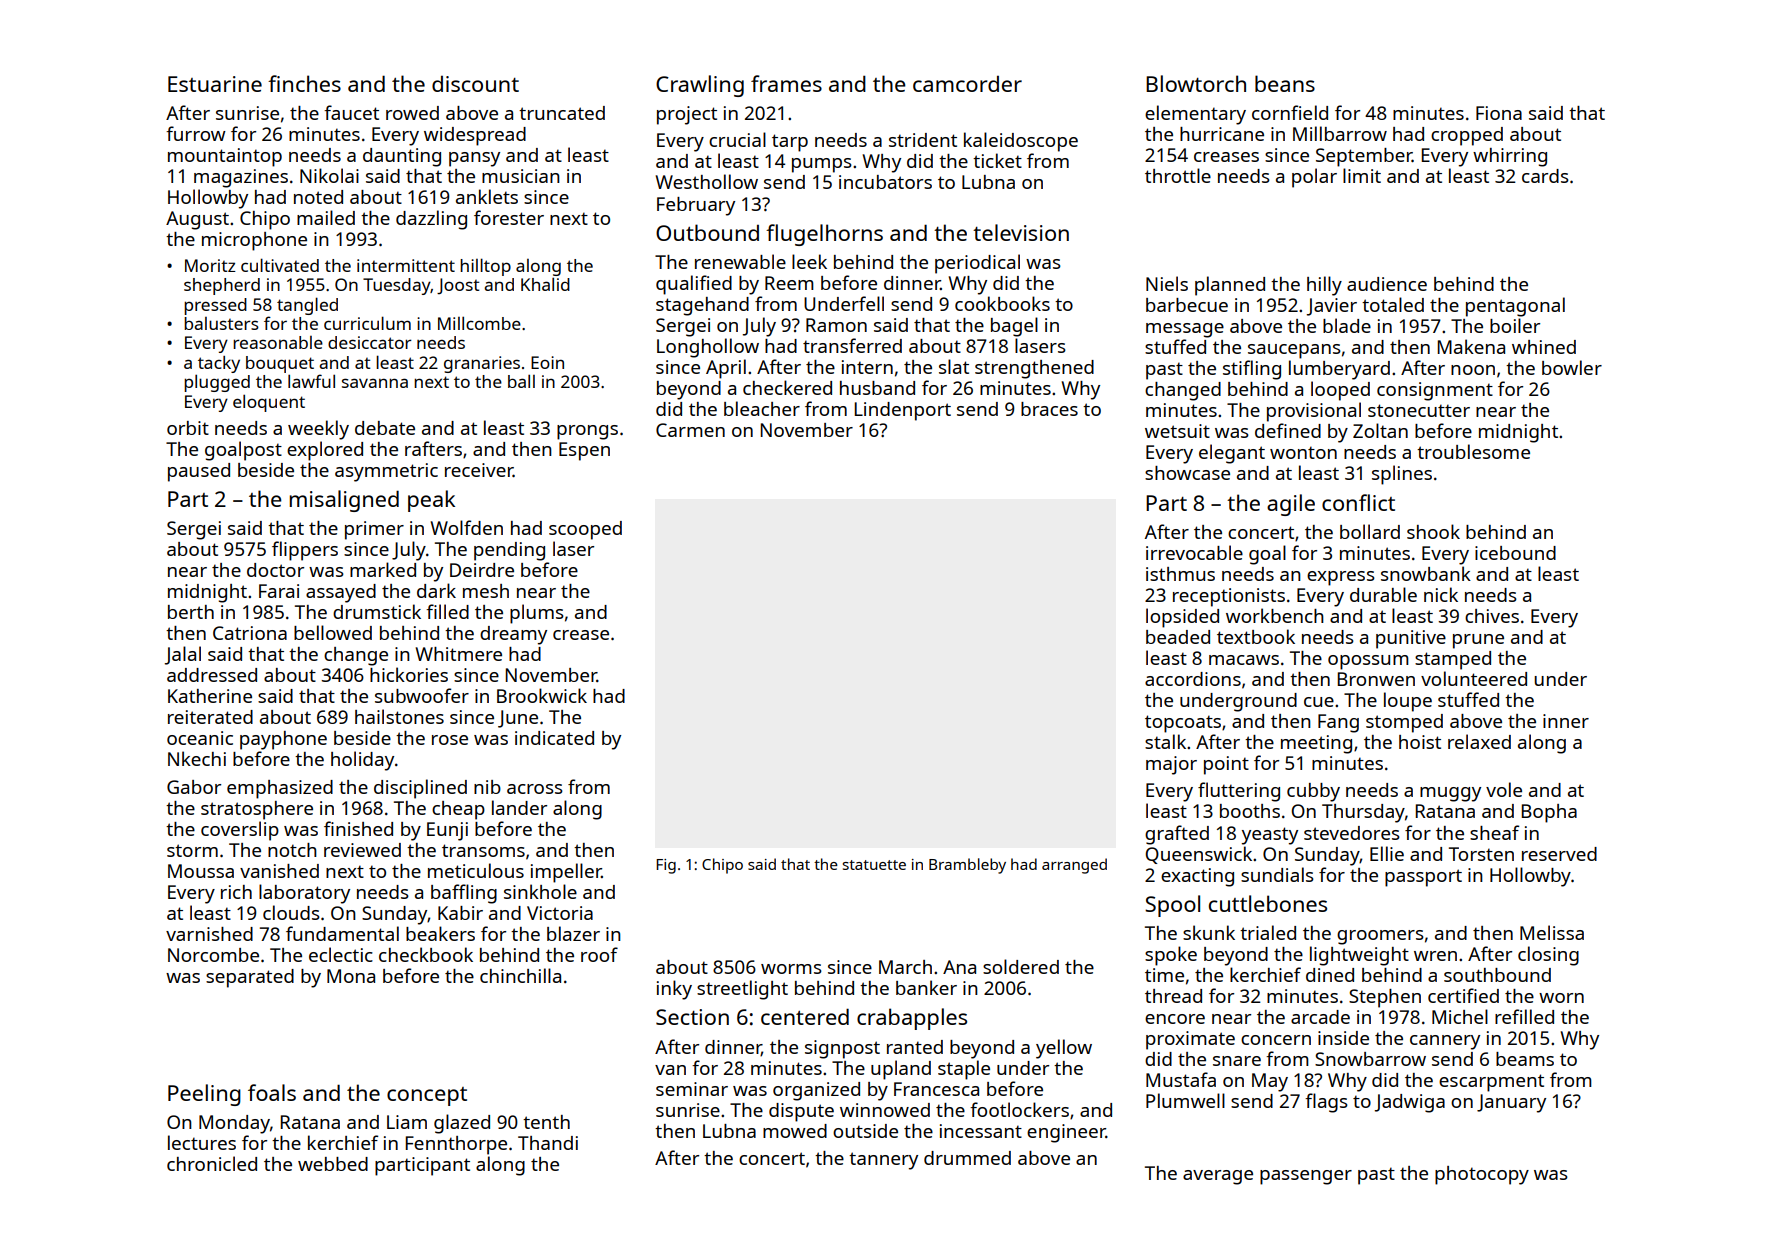 The image size is (1772, 1253). I want to click on whirring, so click(1510, 157).
